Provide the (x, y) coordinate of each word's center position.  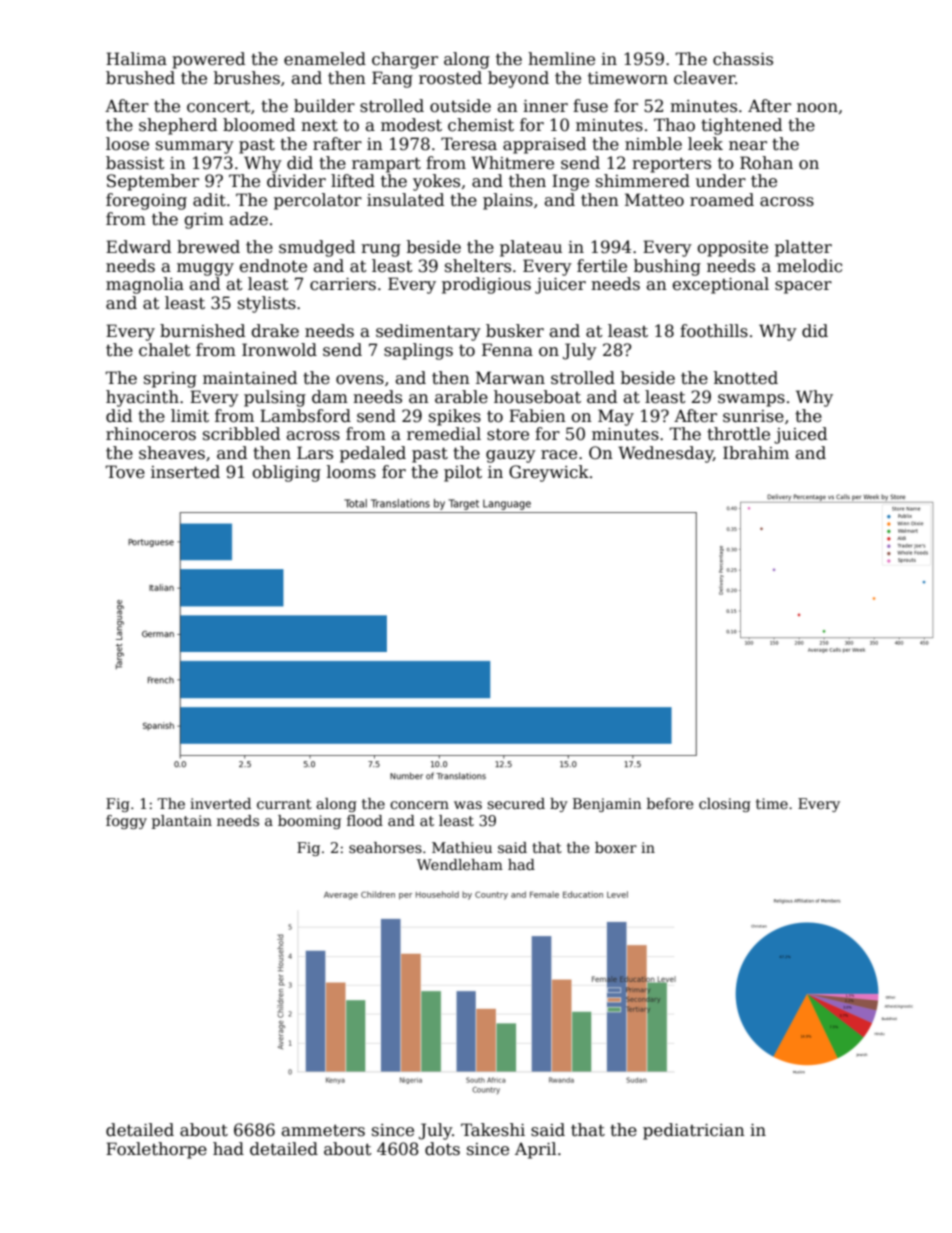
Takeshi (493, 1130)
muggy (205, 269)
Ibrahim (756, 453)
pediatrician (694, 1131)
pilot (463, 473)
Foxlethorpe (156, 1150)
